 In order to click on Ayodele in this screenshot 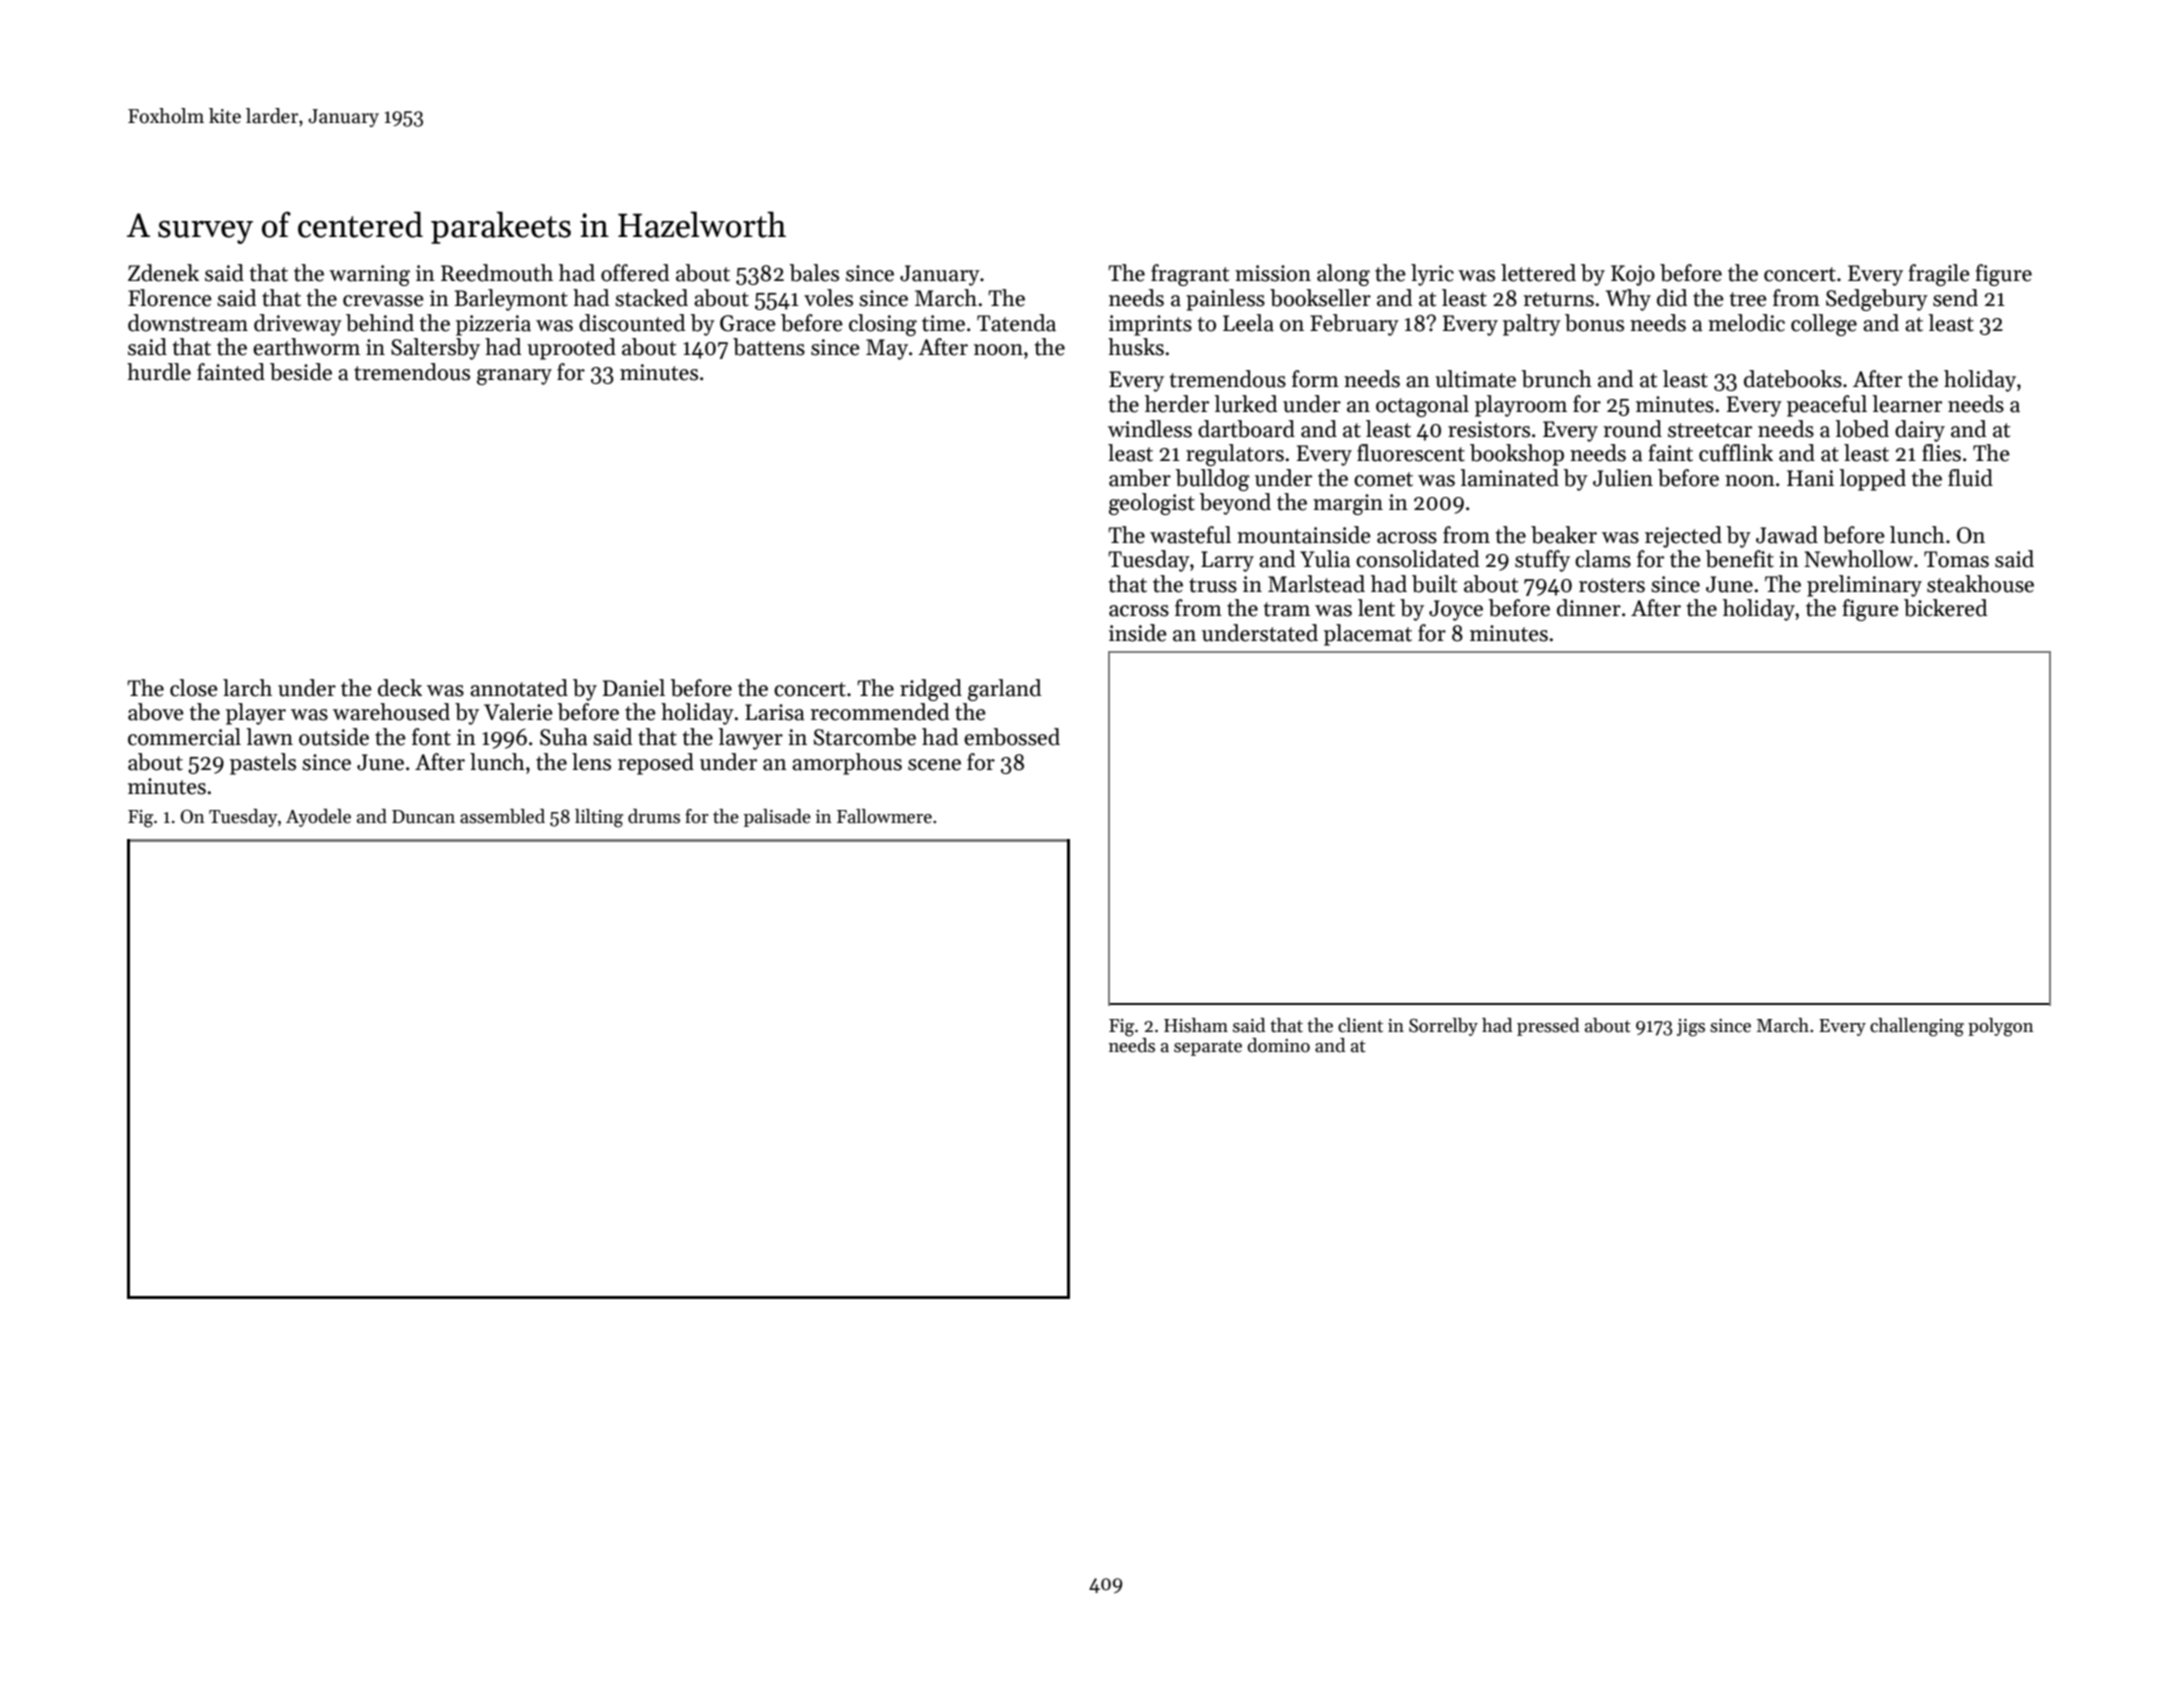, I will do `click(318, 818)`.
